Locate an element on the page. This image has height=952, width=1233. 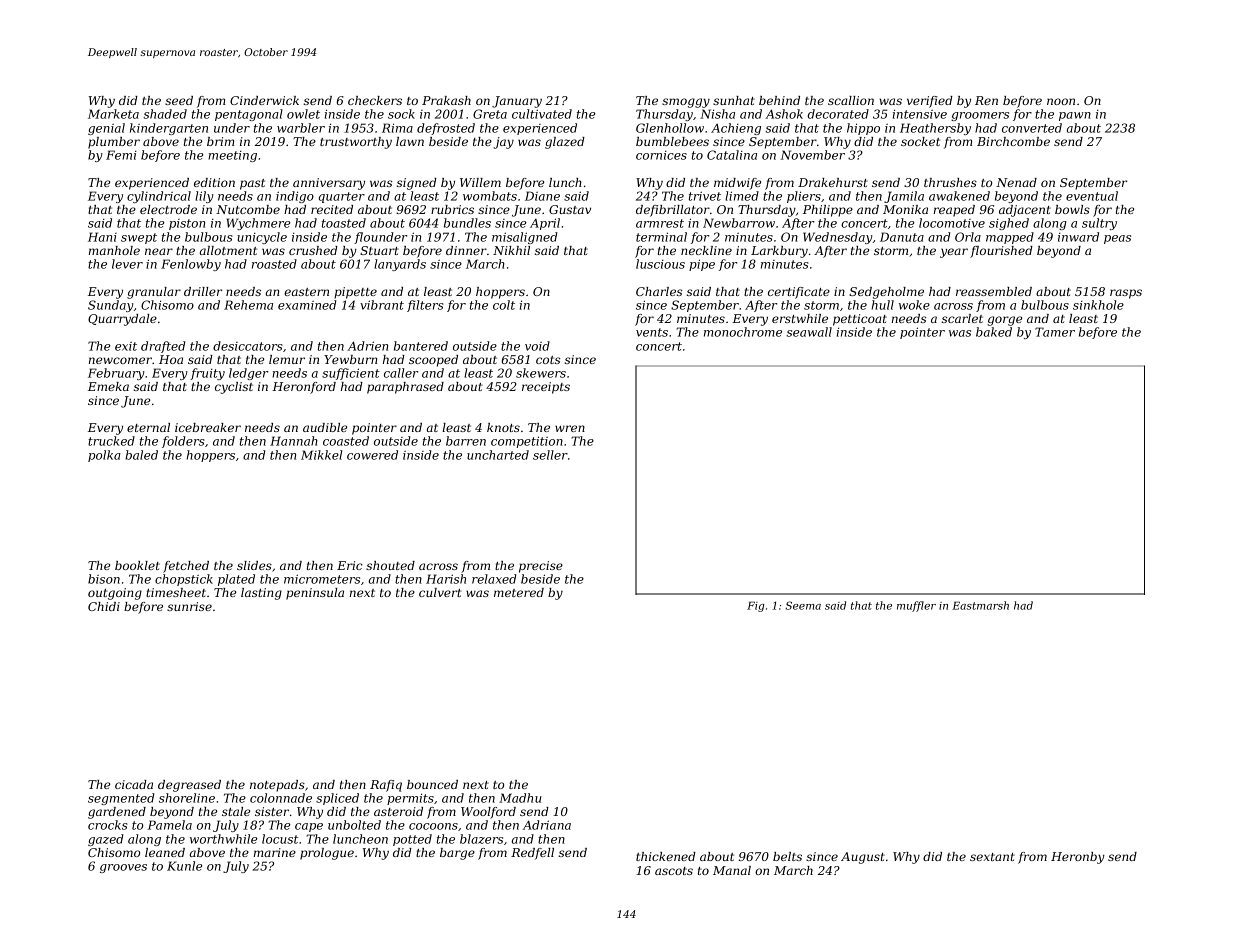
paraphrased is located at coordinates (405, 388).
